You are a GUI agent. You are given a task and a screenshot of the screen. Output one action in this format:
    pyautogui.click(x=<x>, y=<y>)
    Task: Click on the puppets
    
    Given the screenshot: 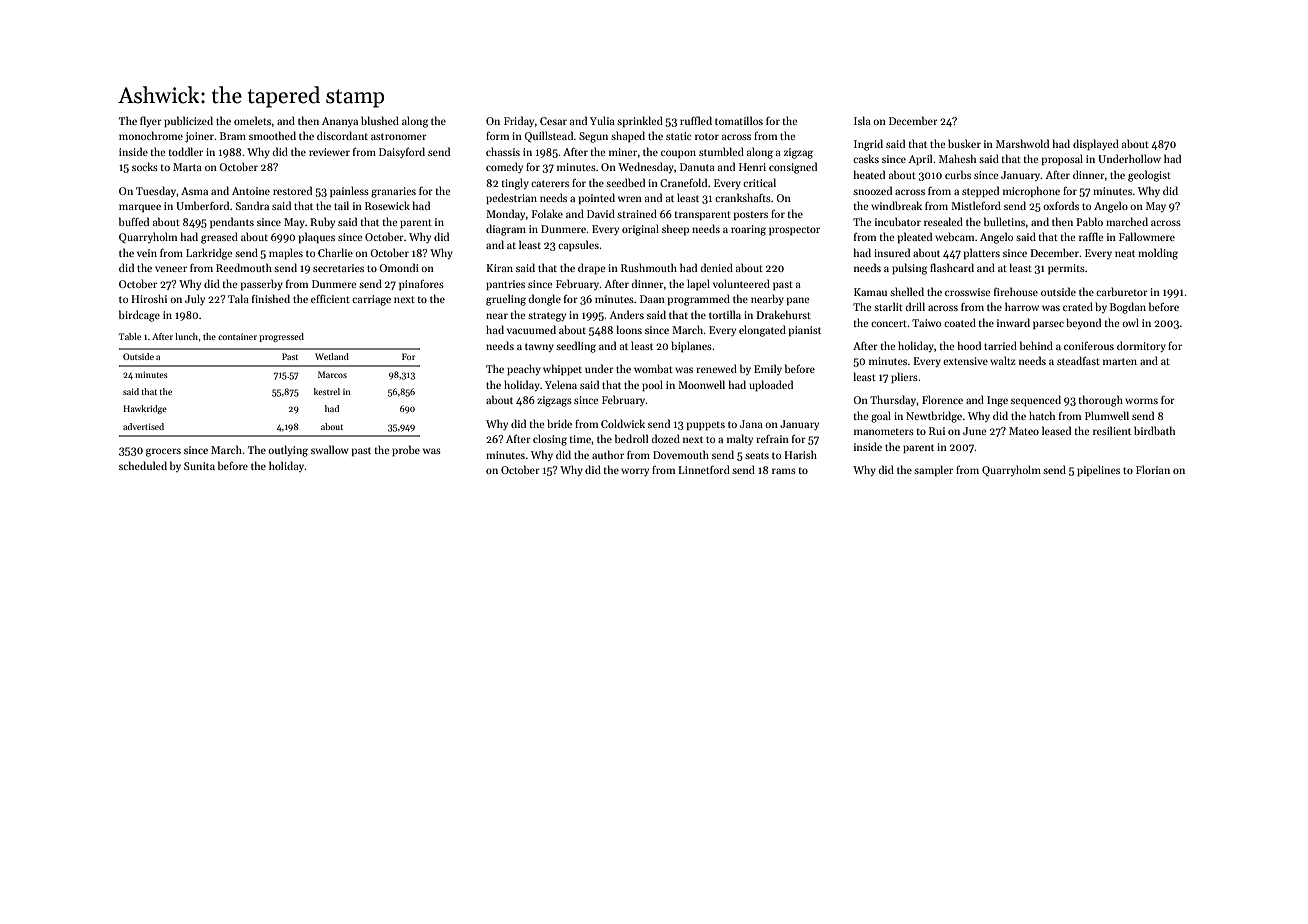 What is the action you would take?
    pyautogui.click(x=706, y=426)
